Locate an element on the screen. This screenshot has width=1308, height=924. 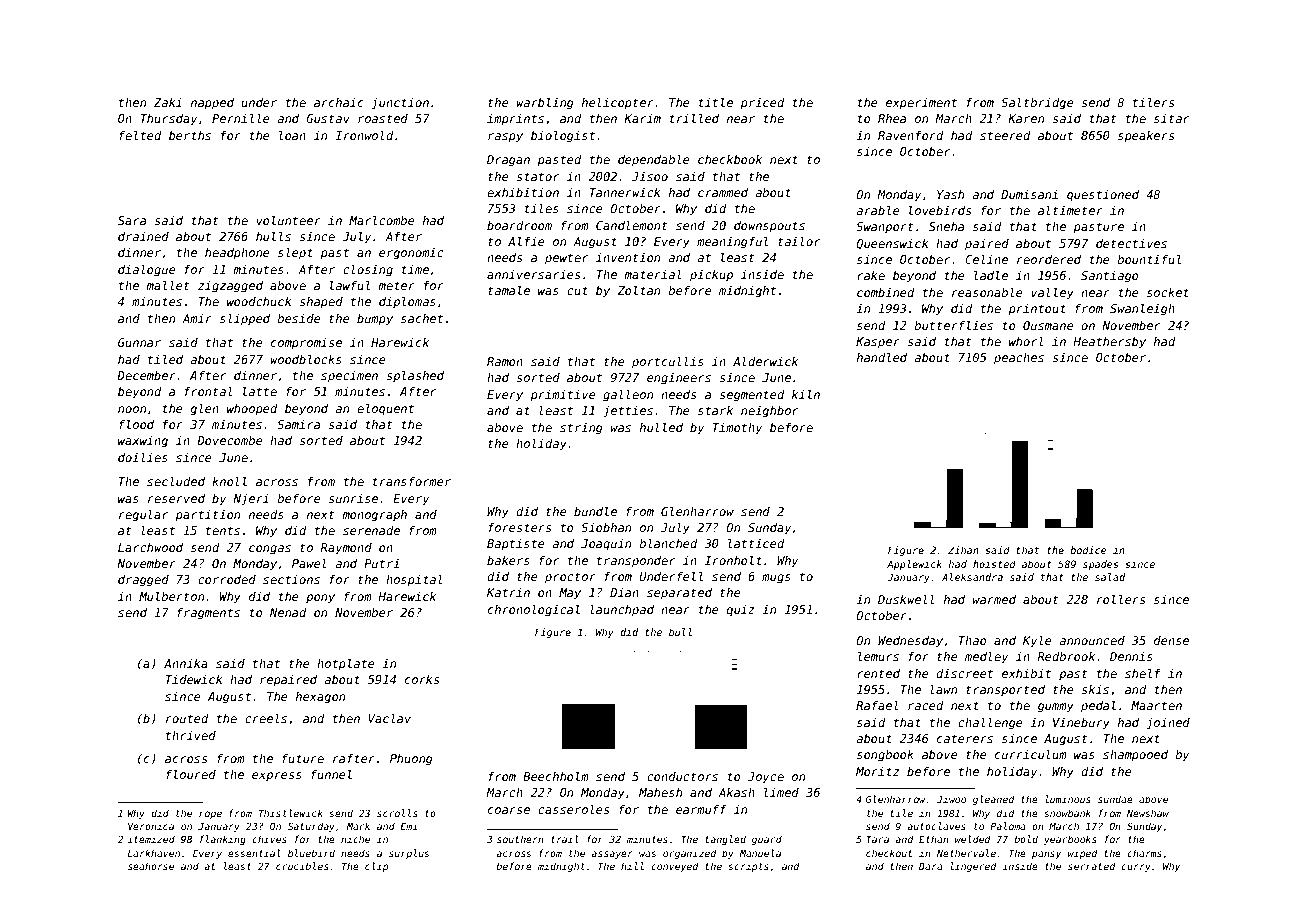
lingered is located at coordinates (973, 867).
